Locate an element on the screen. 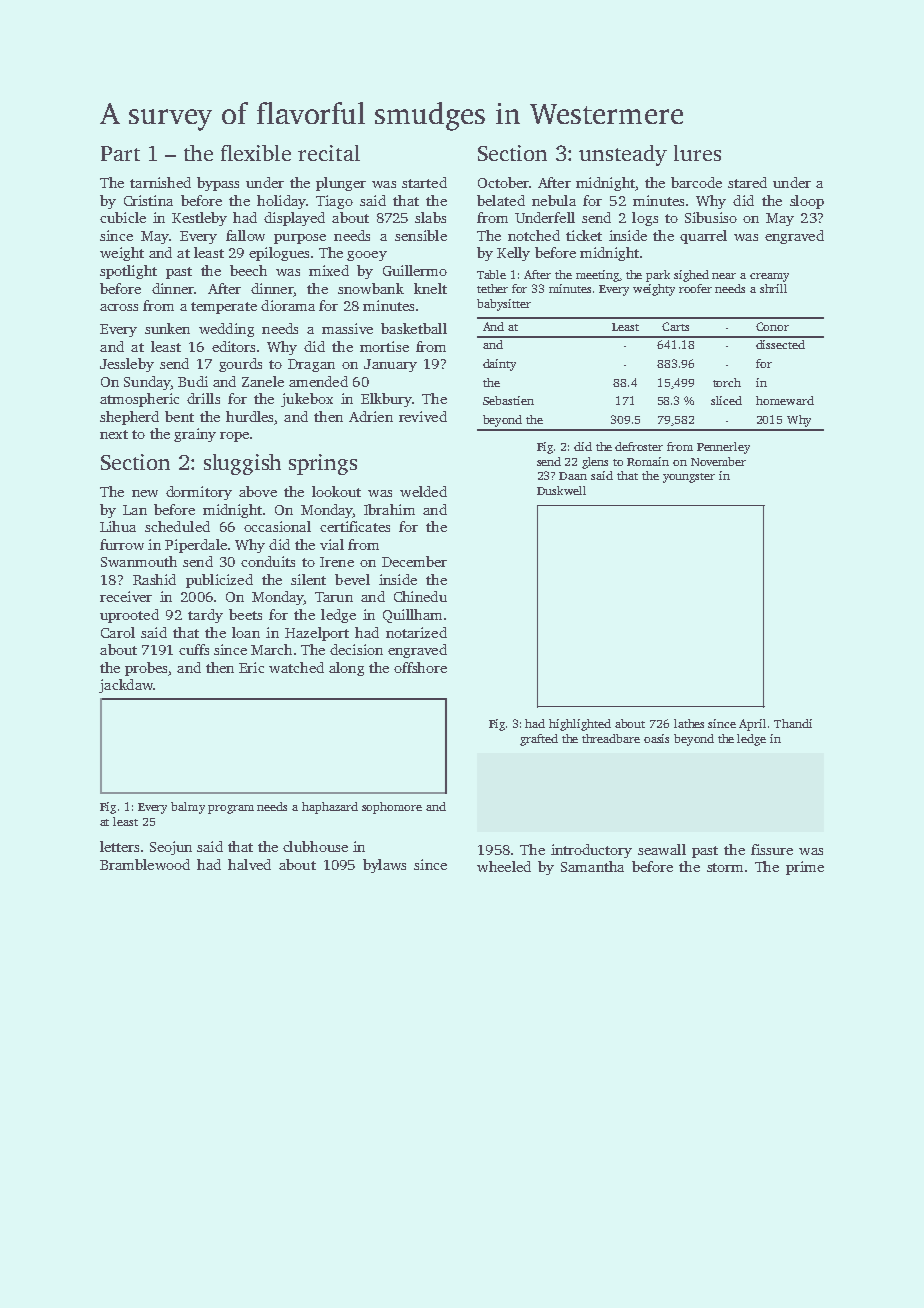  lures is located at coordinates (697, 153).
